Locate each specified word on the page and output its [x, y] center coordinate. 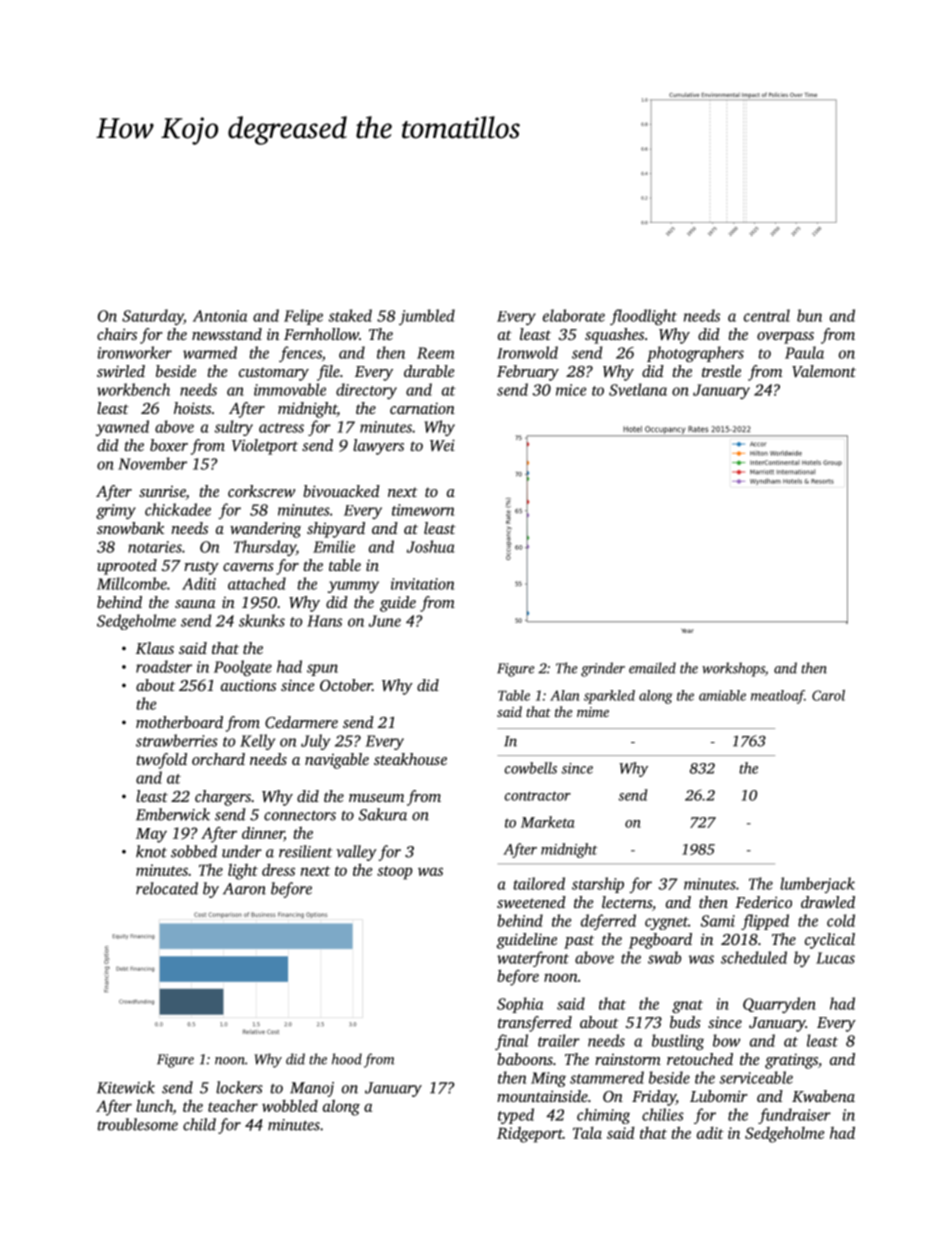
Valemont [824, 371]
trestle [721, 371]
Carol [828, 695]
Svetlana [638, 389]
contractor [538, 796]
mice [571, 390]
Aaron [244, 889]
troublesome [138, 1124]
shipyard [336, 530]
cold [841, 920]
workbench [133, 389]
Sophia [520, 1005]
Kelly [257, 742]
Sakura [383, 814]
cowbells [531, 768]
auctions [248, 685]
